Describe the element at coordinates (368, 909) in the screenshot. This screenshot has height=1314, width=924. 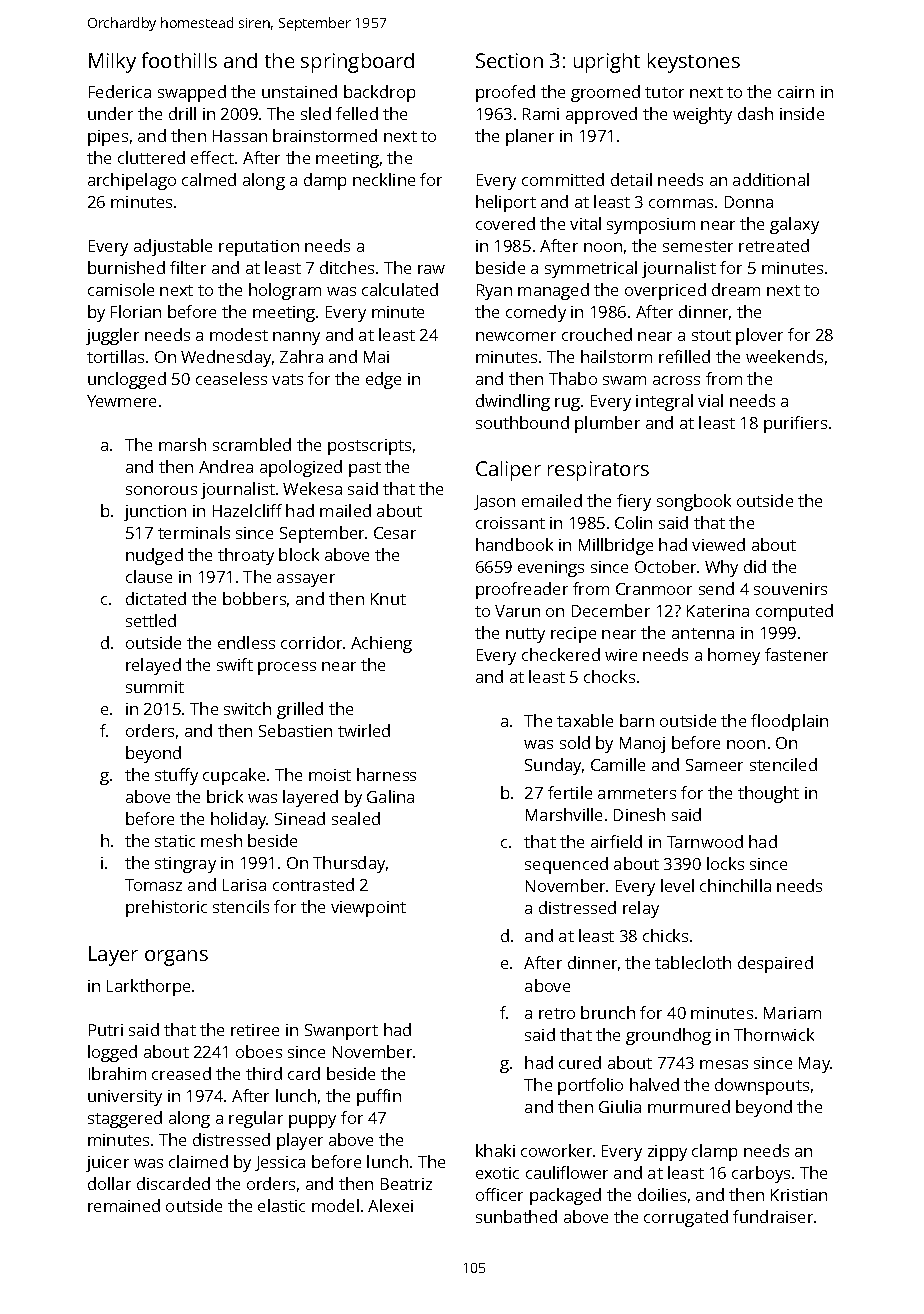
I see `viewpoint` at that location.
